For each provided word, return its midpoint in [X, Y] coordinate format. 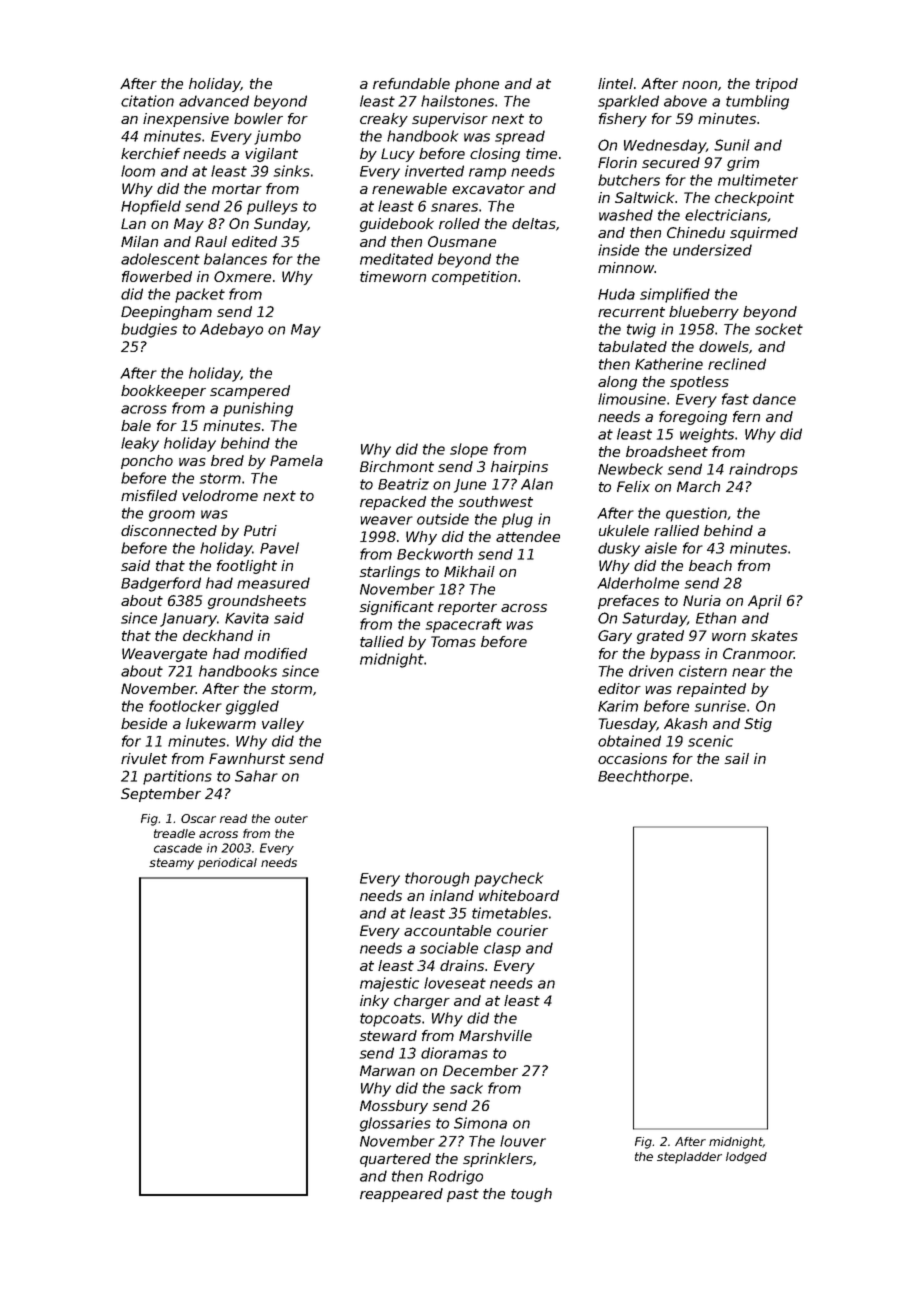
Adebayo [231, 330]
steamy [171, 864]
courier [522, 930]
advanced [214, 101]
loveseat [455, 983]
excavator [488, 189]
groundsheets [257, 602]
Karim [618, 706]
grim [743, 164]
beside [144, 723]
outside [443, 519]
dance [774, 399]
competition [474, 278]
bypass [675, 655]
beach [710, 565]
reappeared [401, 1195]
